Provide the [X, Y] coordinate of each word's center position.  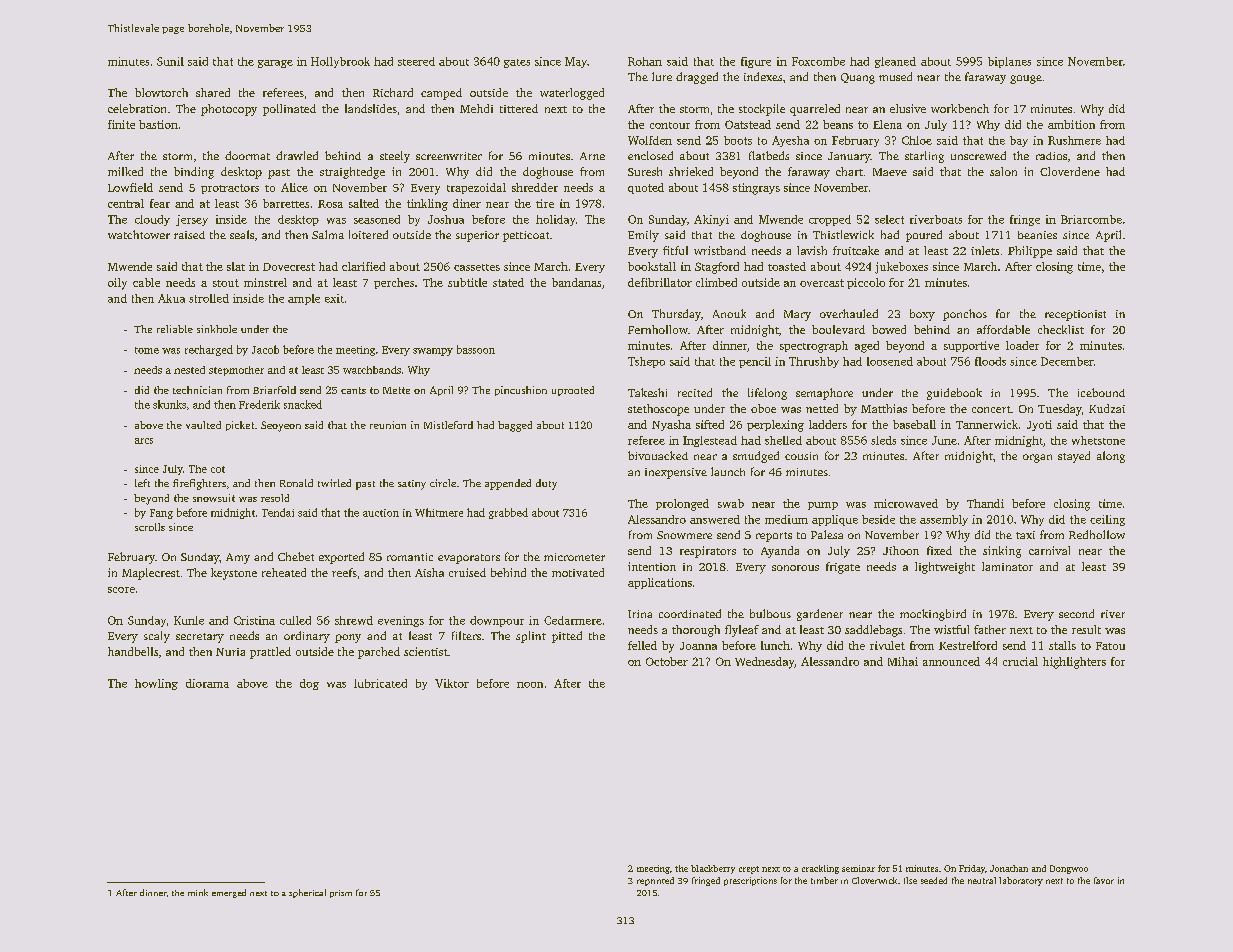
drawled [297, 155]
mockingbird [933, 615]
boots [738, 140]
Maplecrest [151, 574]
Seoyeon [281, 426]
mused [895, 76]
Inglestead [710, 441]
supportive [971, 346]
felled [642, 645]
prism [341, 894]
